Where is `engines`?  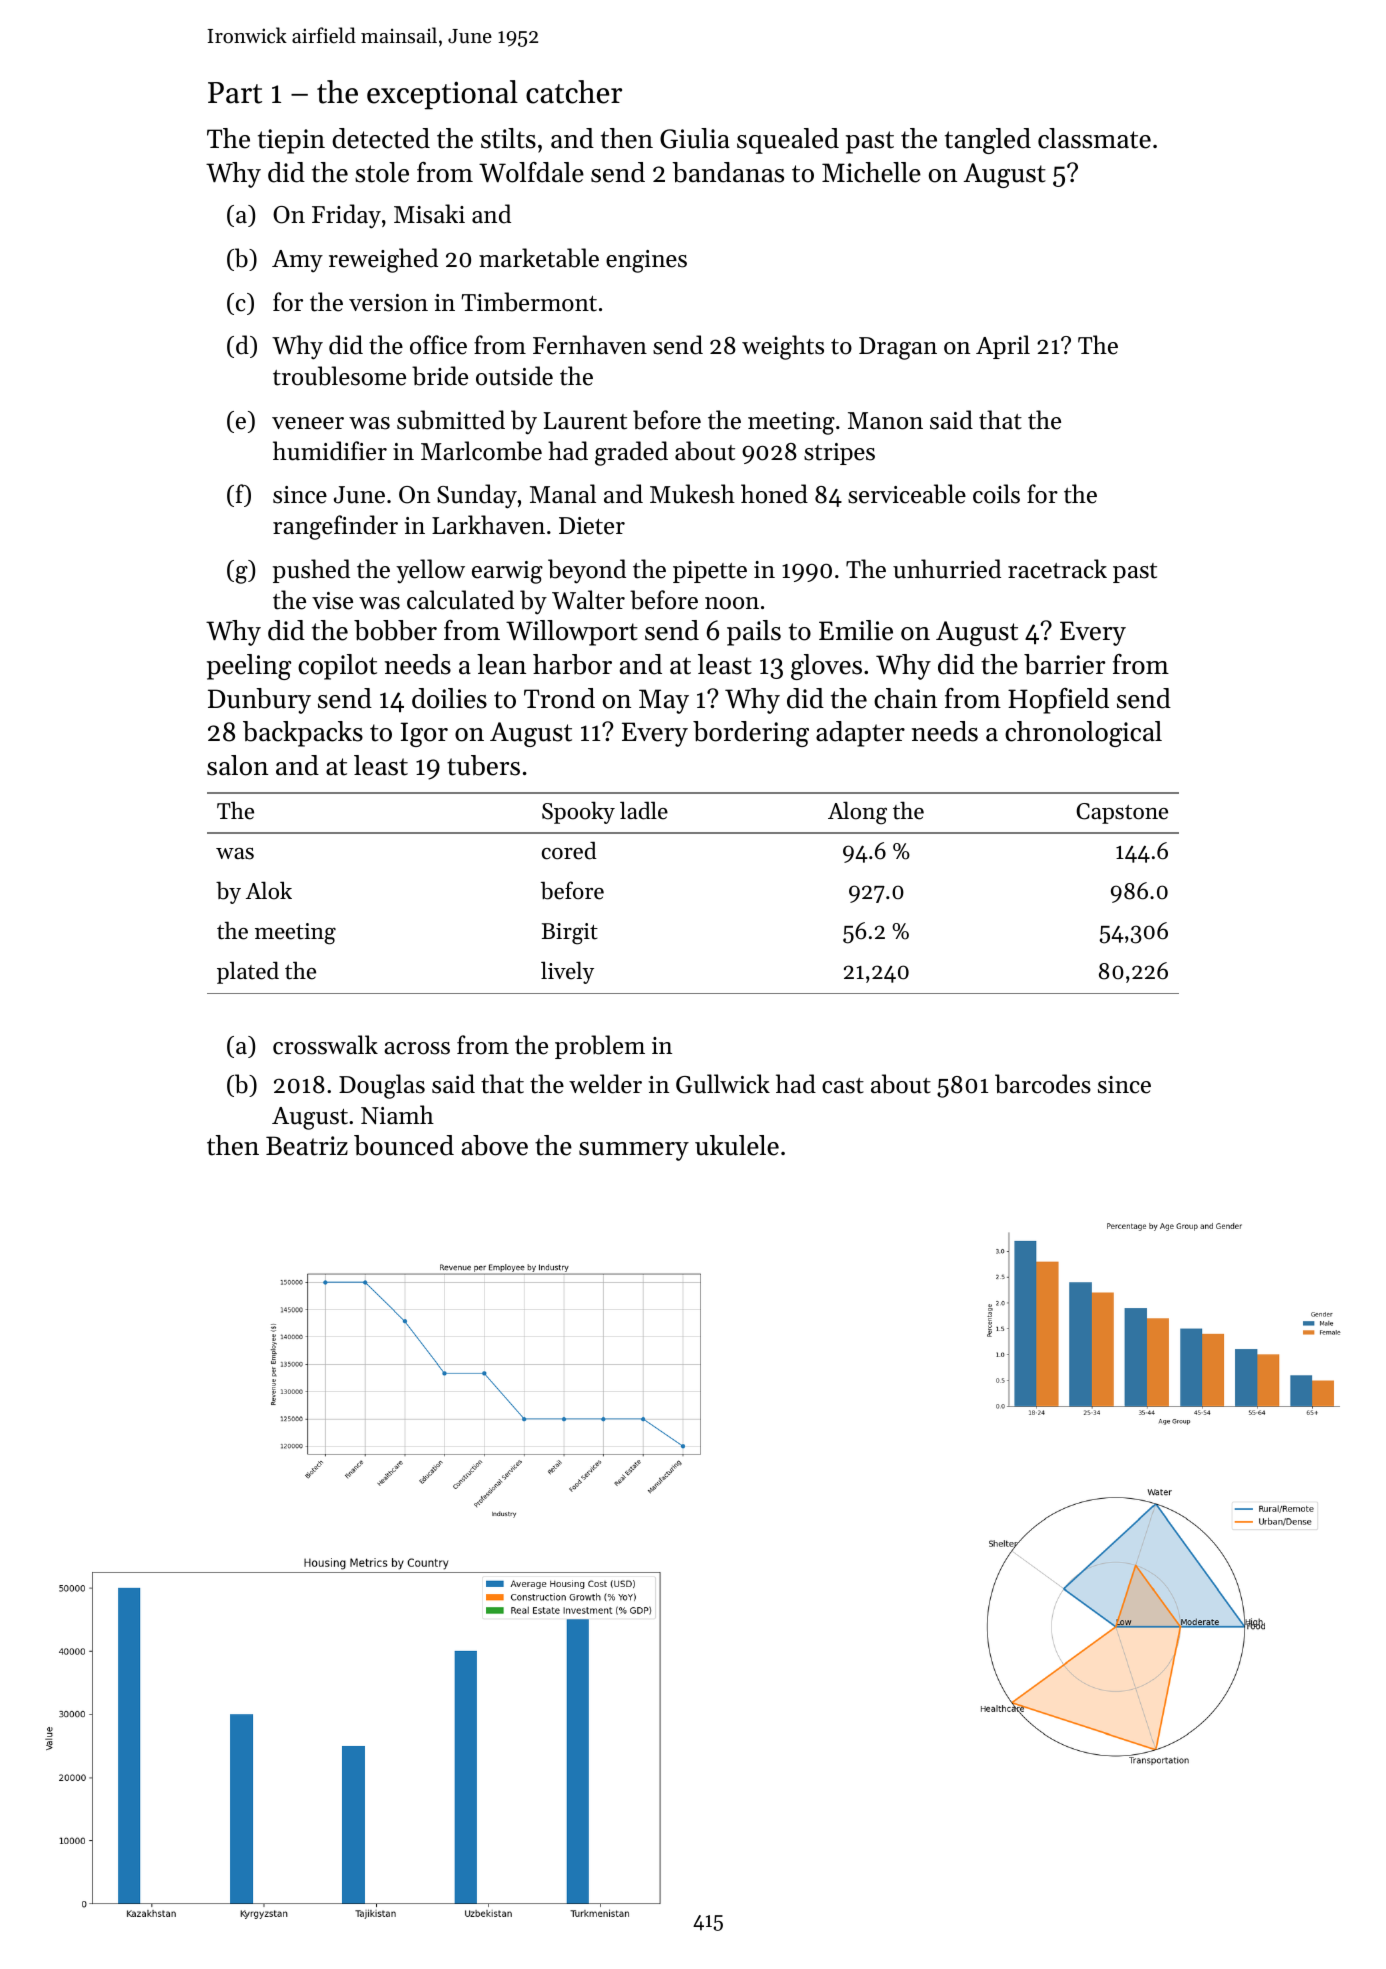 engines is located at coordinates (646, 261).
